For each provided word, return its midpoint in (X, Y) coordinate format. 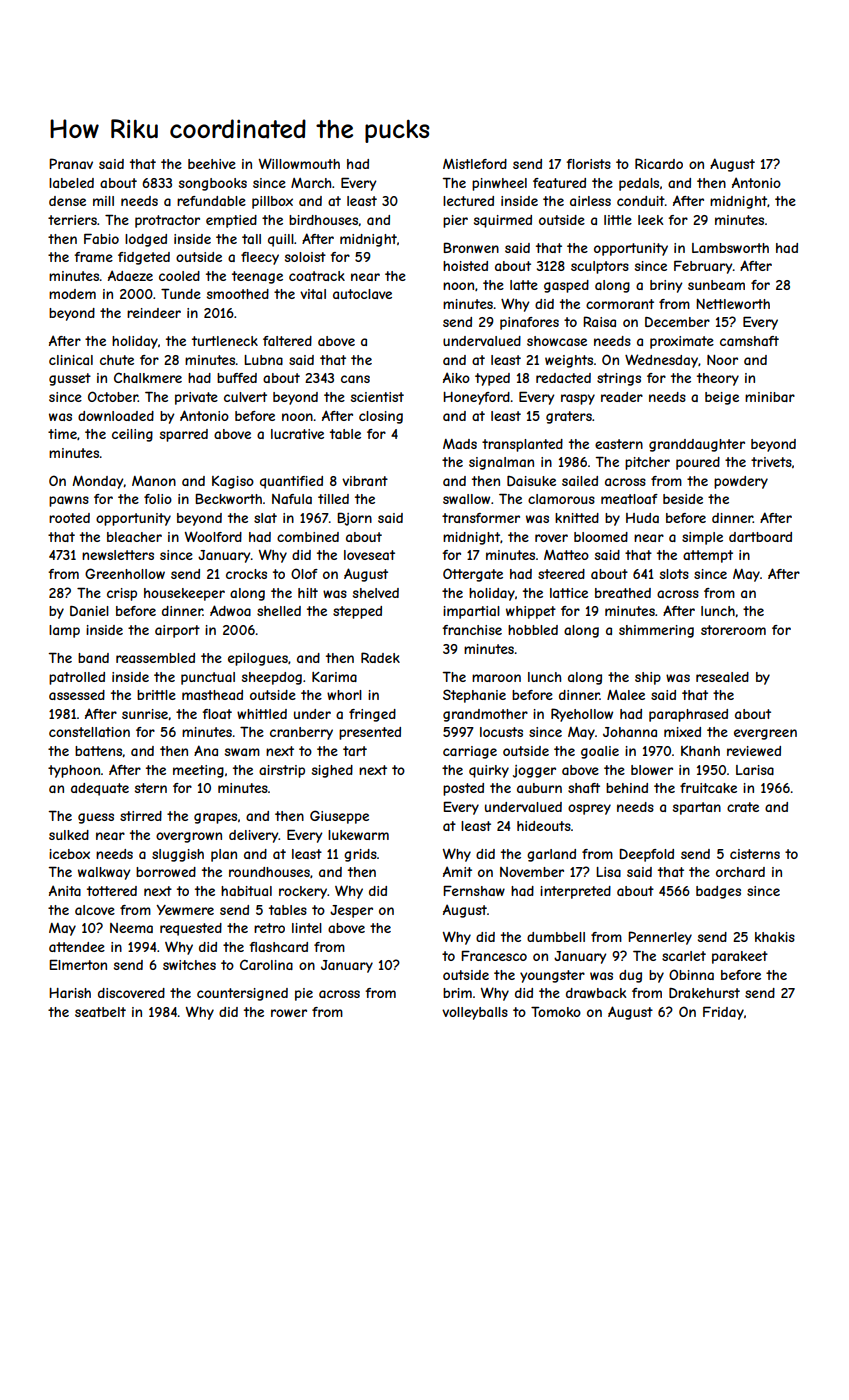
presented (370, 733)
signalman (501, 463)
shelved (376, 593)
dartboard (760, 537)
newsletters (118, 555)
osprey (589, 809)
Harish (70, 993)
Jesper (351, 911)
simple (702, 538)
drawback (596, 993)
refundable (211, 201)
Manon (154, 481)
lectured (468, 201)
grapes (215, 818)
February (703, 267)
